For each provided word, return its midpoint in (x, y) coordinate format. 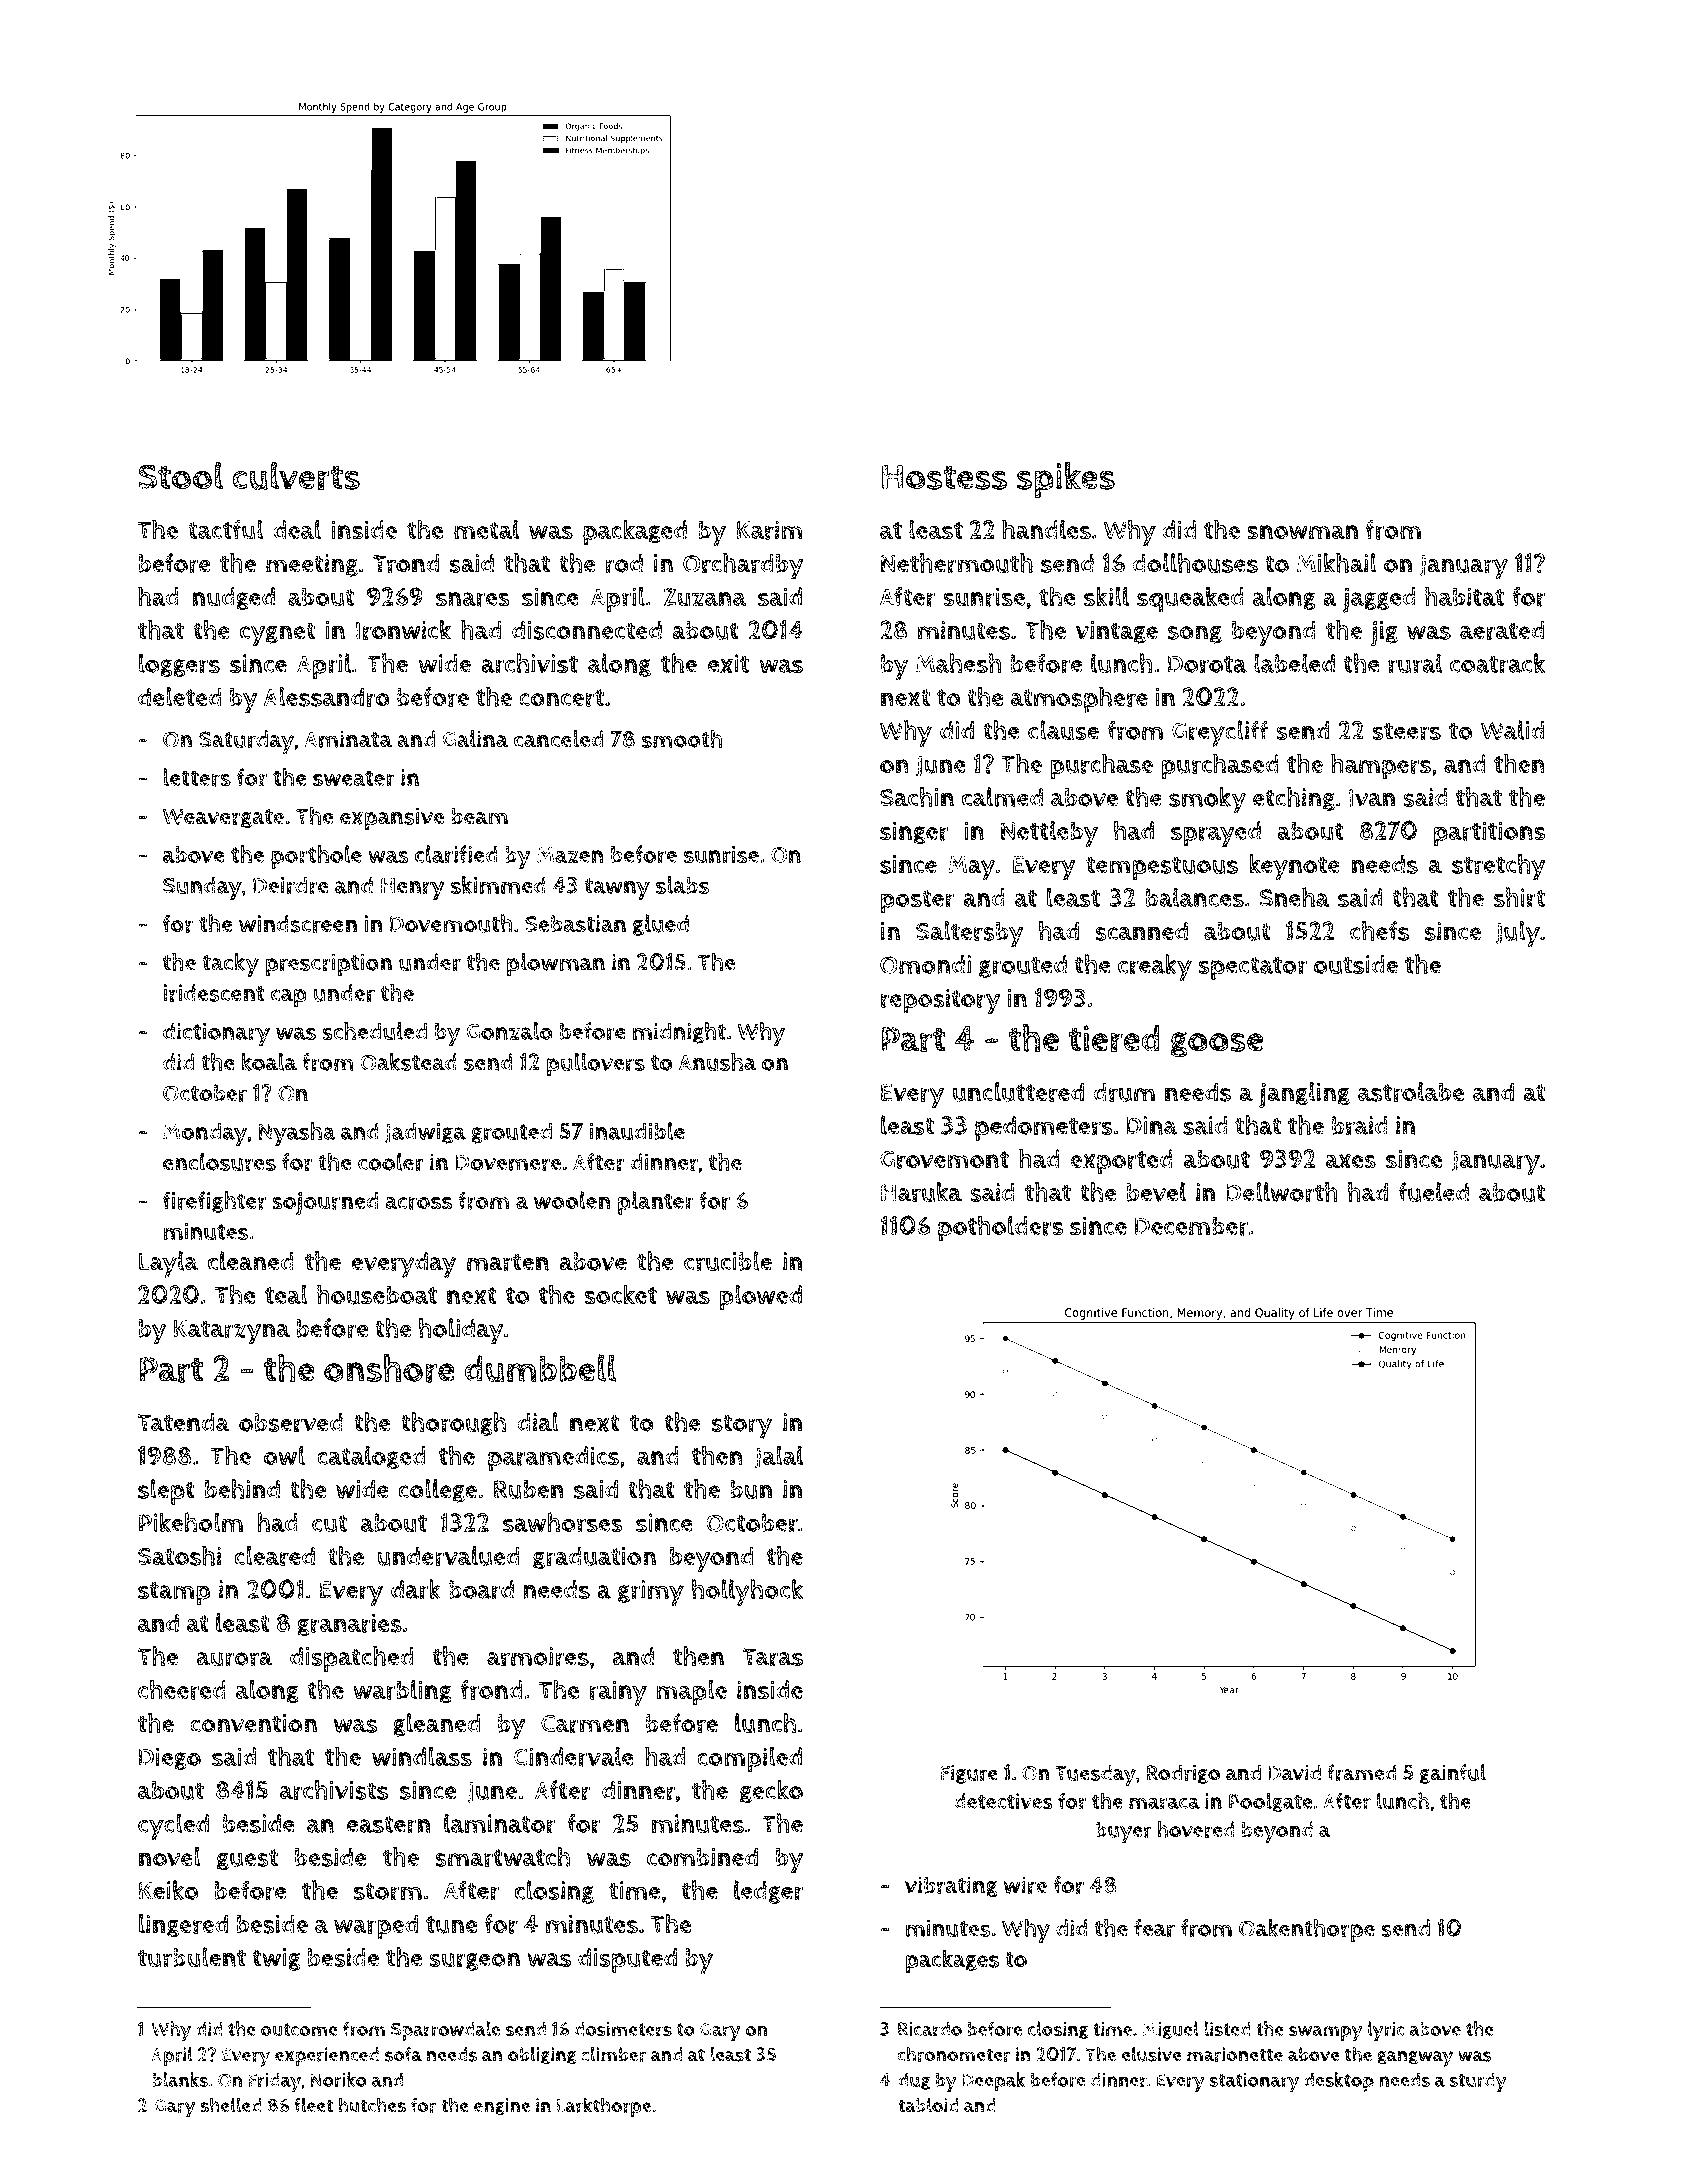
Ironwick (403, 630)
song (1195, 634)
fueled (1433, 1192)
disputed (627, 1960)
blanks (180, 2079)
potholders (1001, 1228)
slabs (682, 885)
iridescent (214, 993)
